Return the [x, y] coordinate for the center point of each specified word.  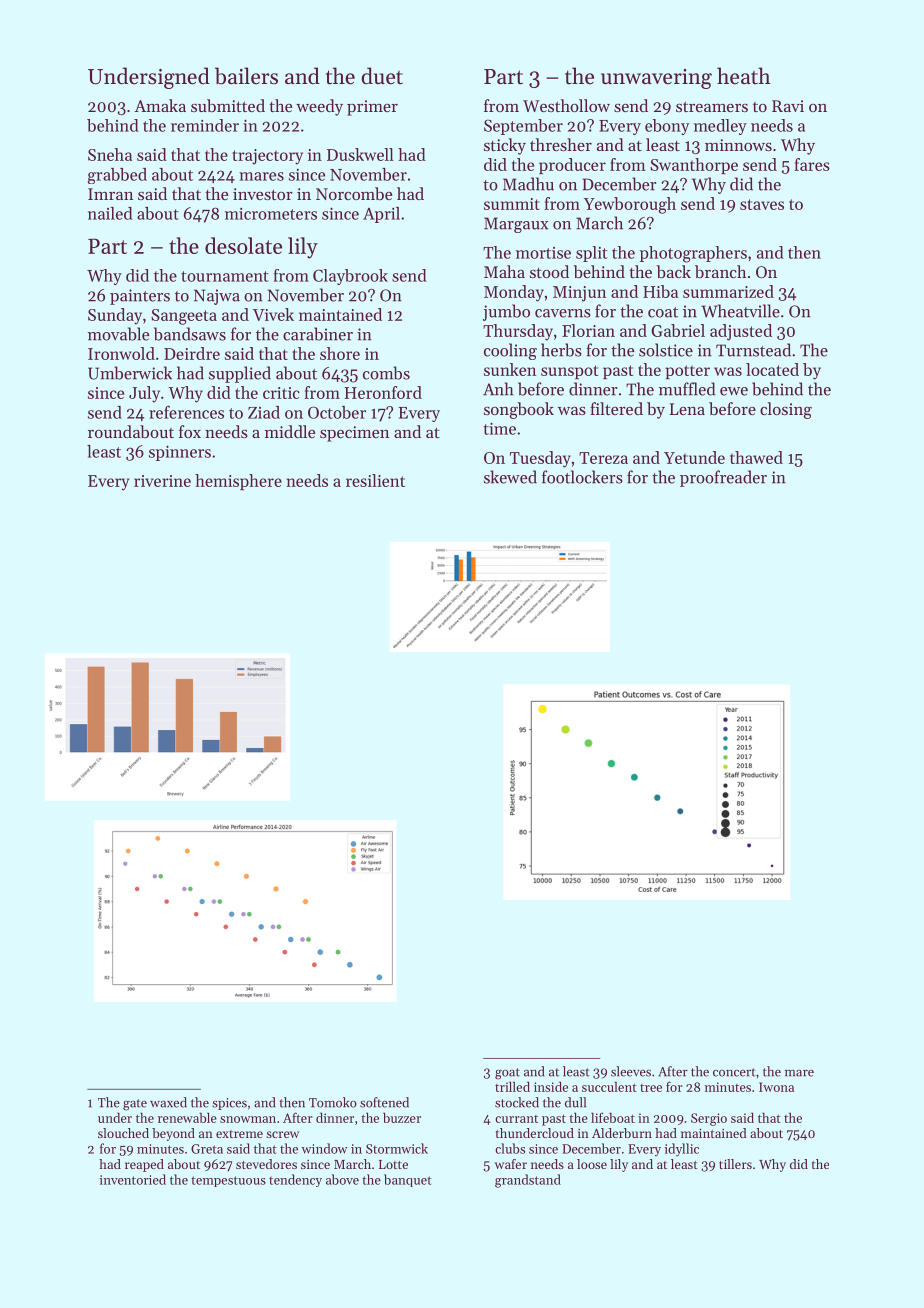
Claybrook [350, 277]
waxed [168, 1102]
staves [762, 204]
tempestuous [228, 1181]
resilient [375, 480]
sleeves [631, 1071]
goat [507, 1074]
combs [386, 373]
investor [263, 194]
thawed [756, 457]
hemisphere [238, 482]
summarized [728, 291]
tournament [225, 276]
